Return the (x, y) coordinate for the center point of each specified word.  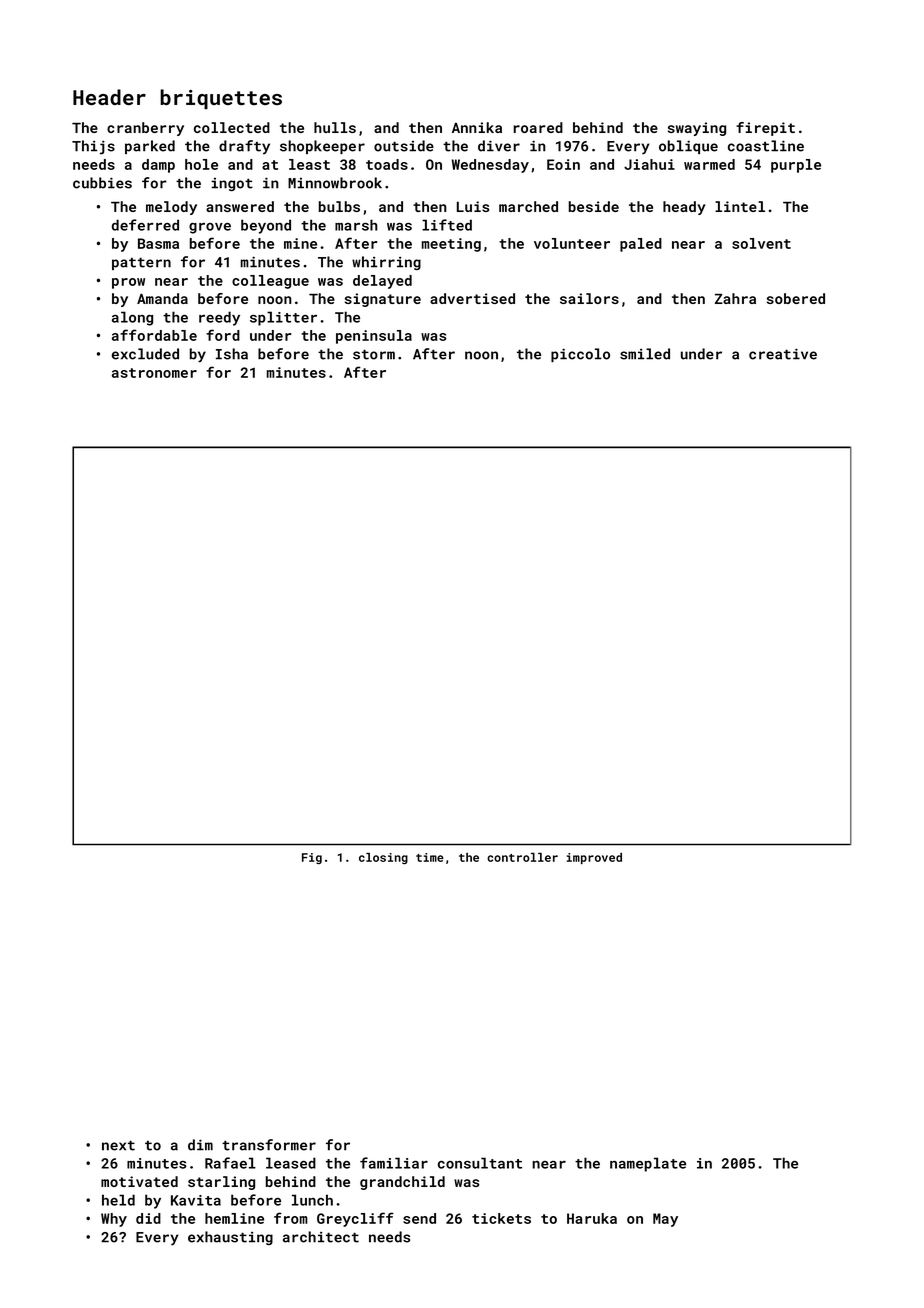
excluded (145, 354)
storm (374, 355)
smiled (645, 354)
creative (783, 354)
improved (594, 858)
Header (109, 97)
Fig (312, 858)
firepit (765, 129)
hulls (335, 127)
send (419, 1218)
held (118, 1200)
